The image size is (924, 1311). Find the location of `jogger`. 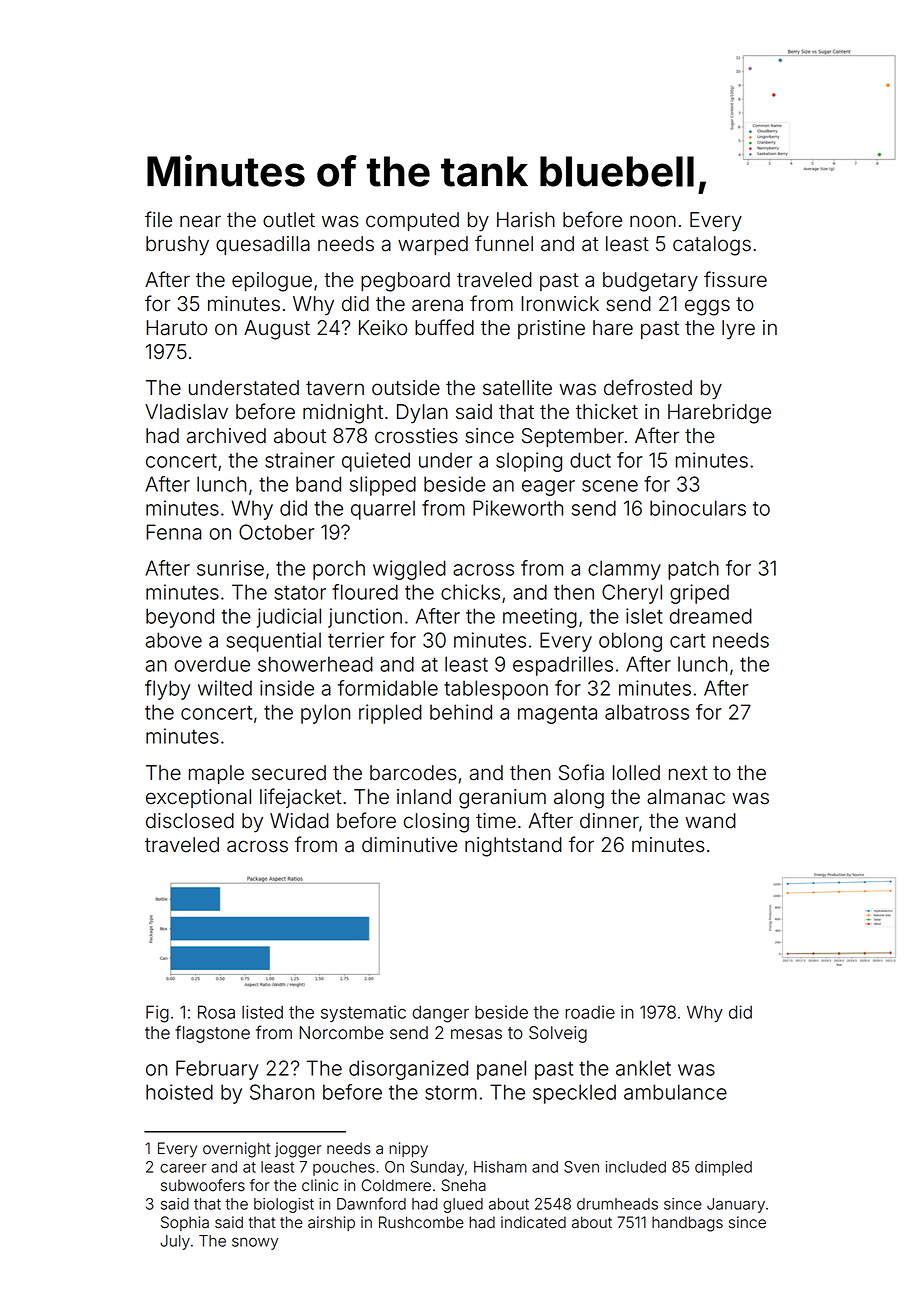

jogger is located at coordinates (298, 1150).
